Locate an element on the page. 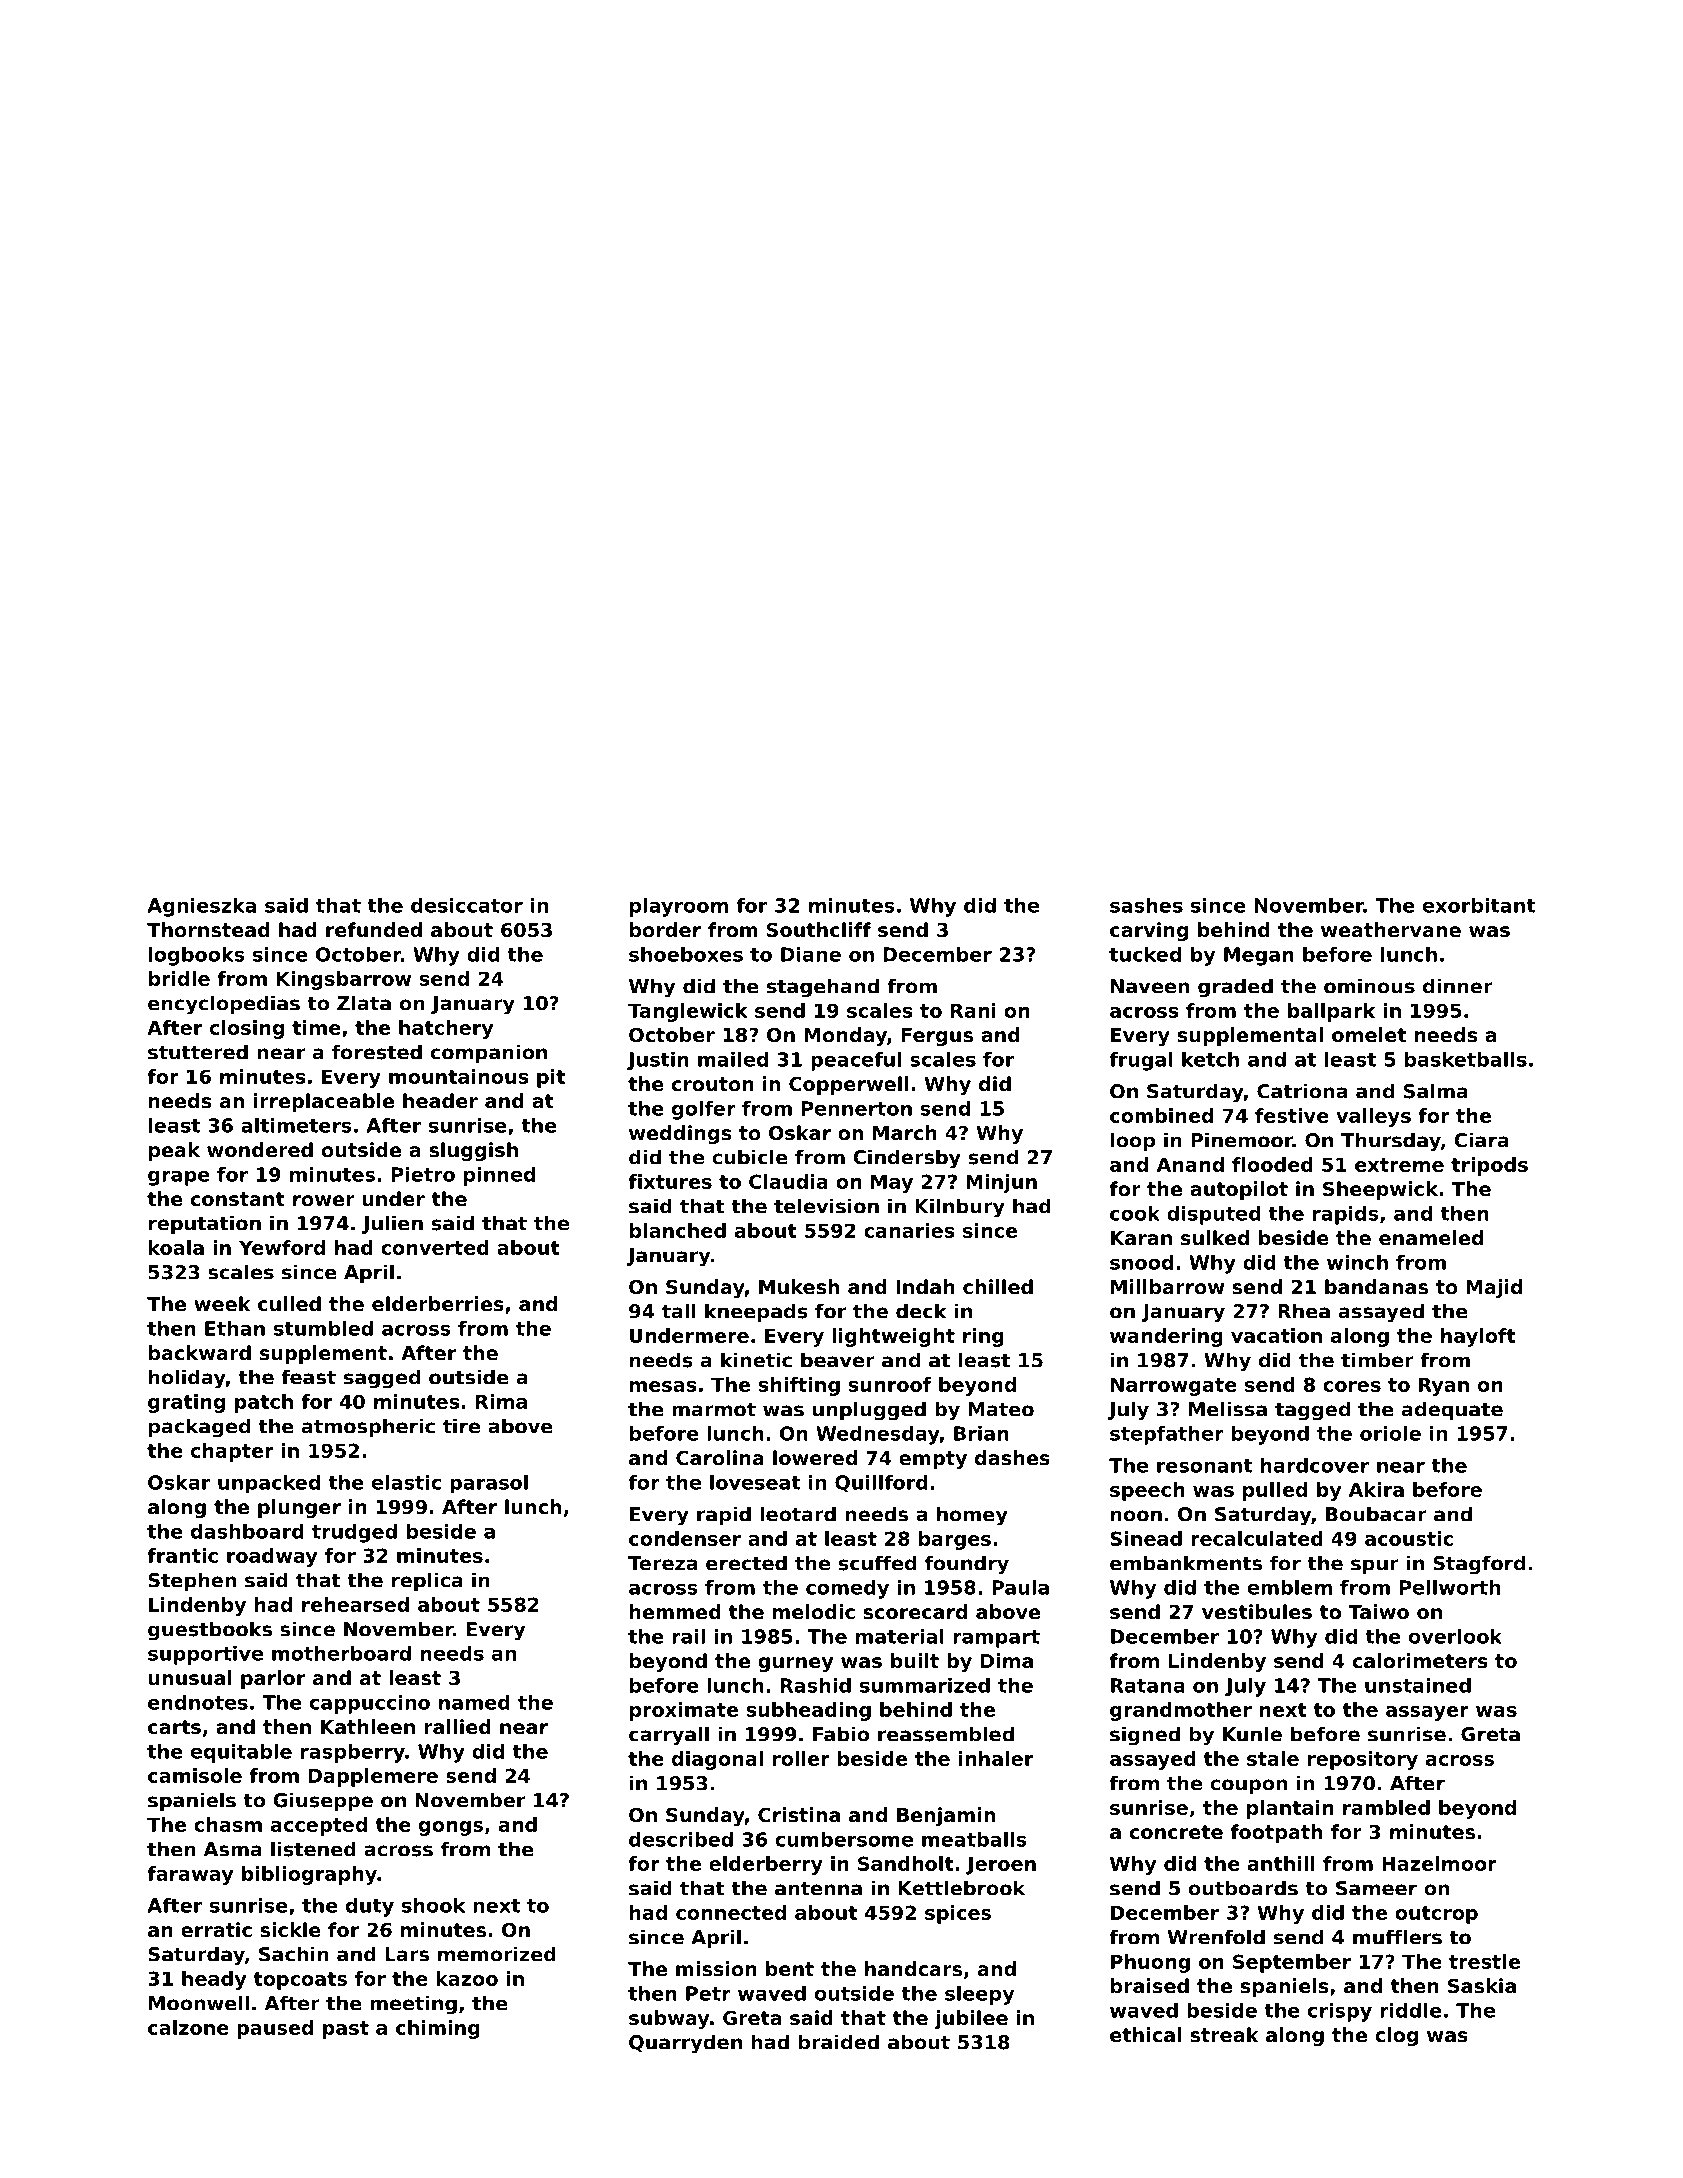 The image size is (1683, 2178). erratic is located at coordinates (216, 1929).
